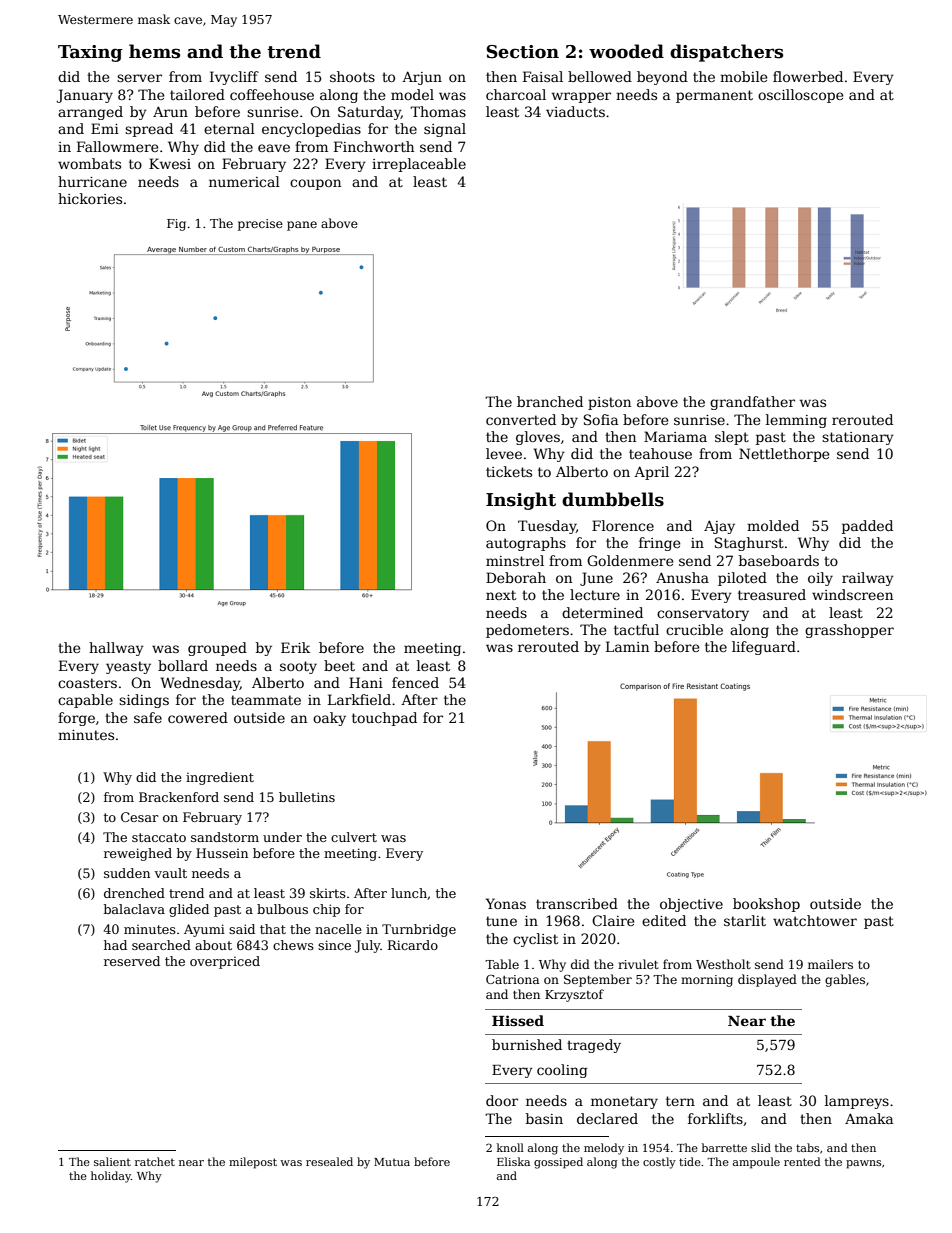  What do you see at coordinates (523, 52) in the page?
I see `Section` at bounding box center [523, 52].
